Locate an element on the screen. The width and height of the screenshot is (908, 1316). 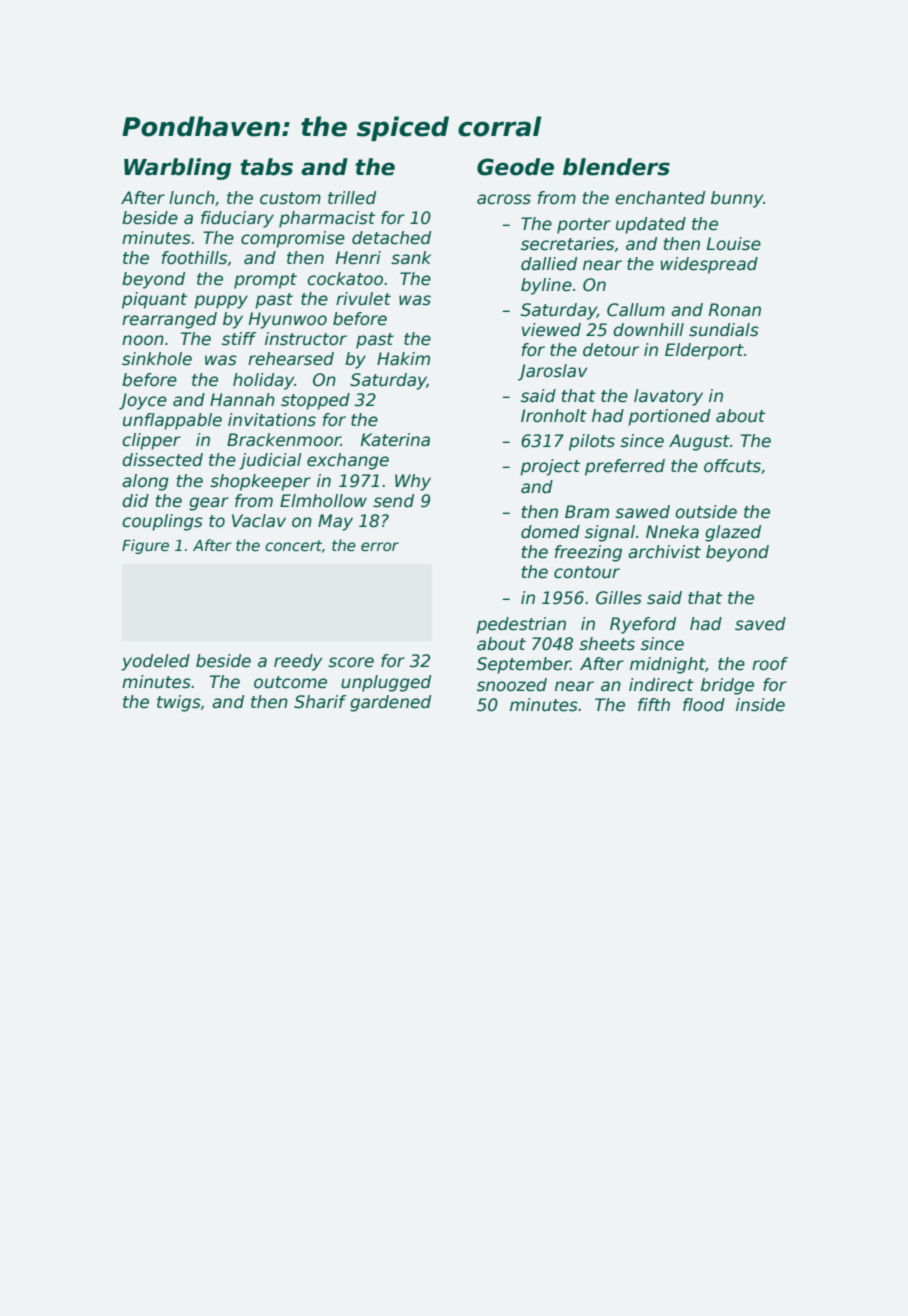
unplugged is located at coordinates (386, 683).
